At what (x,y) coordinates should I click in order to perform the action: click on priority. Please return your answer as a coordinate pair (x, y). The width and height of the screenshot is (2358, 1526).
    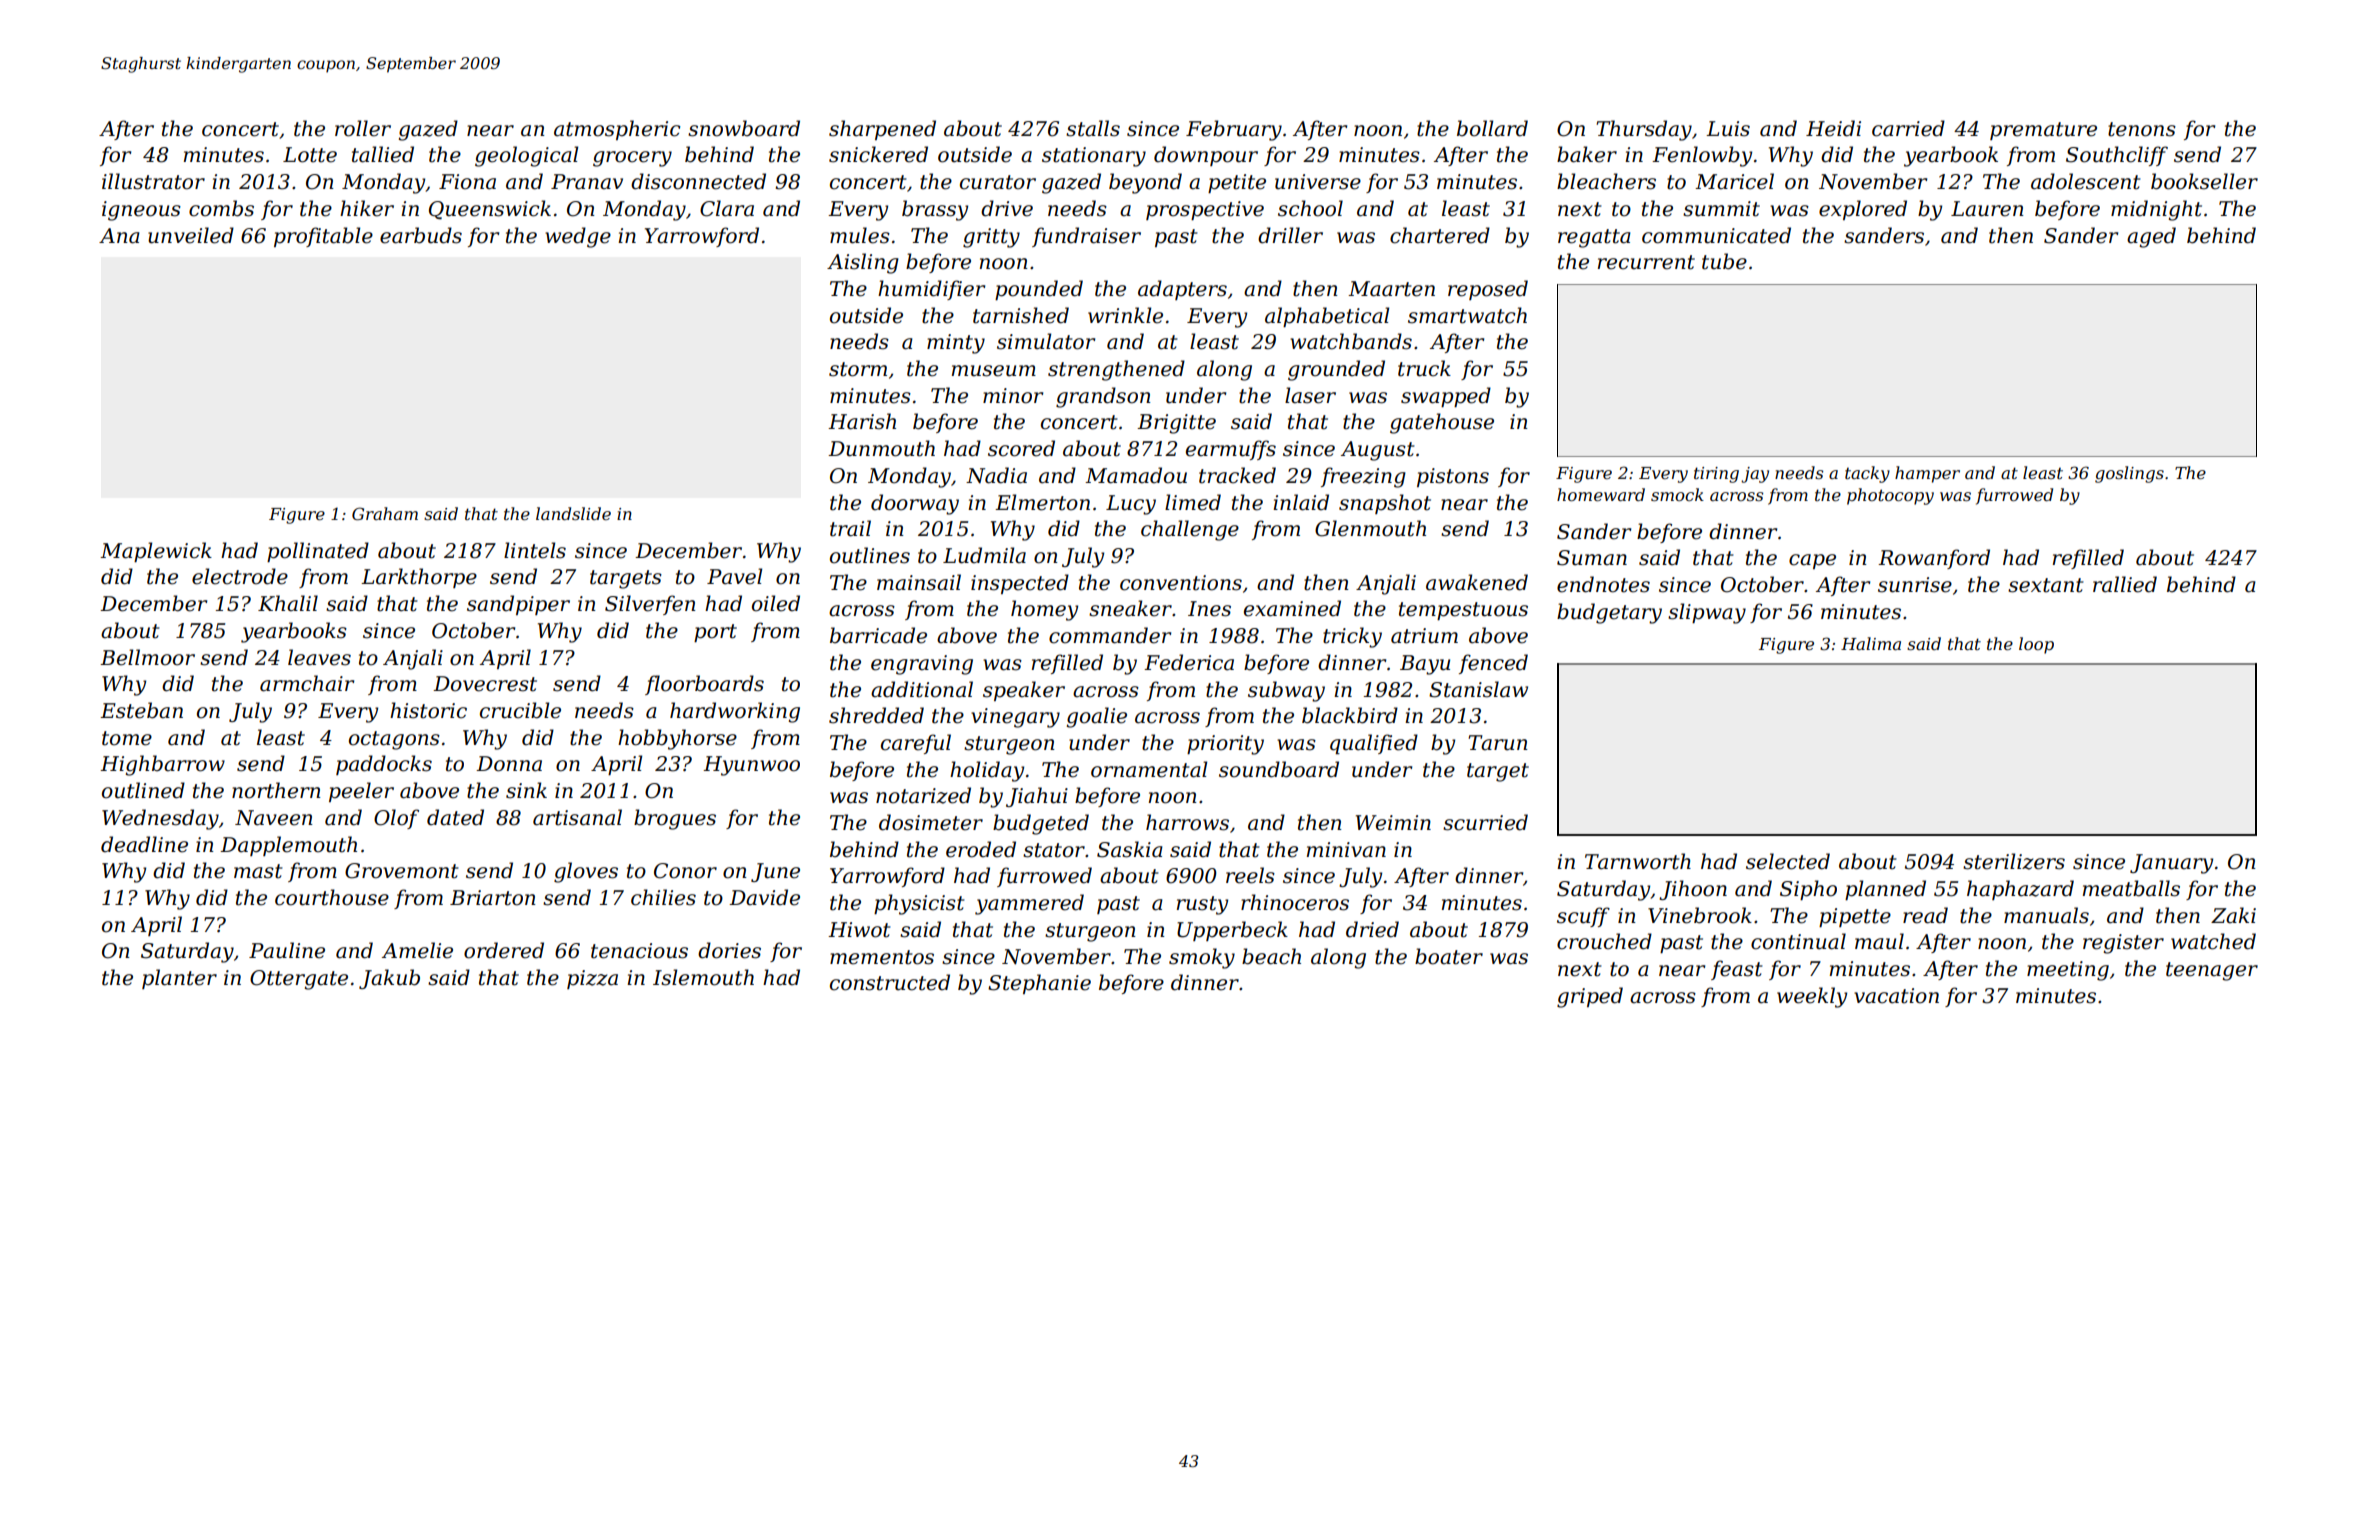
    Looking at the image, I should click on (1225, 745).
